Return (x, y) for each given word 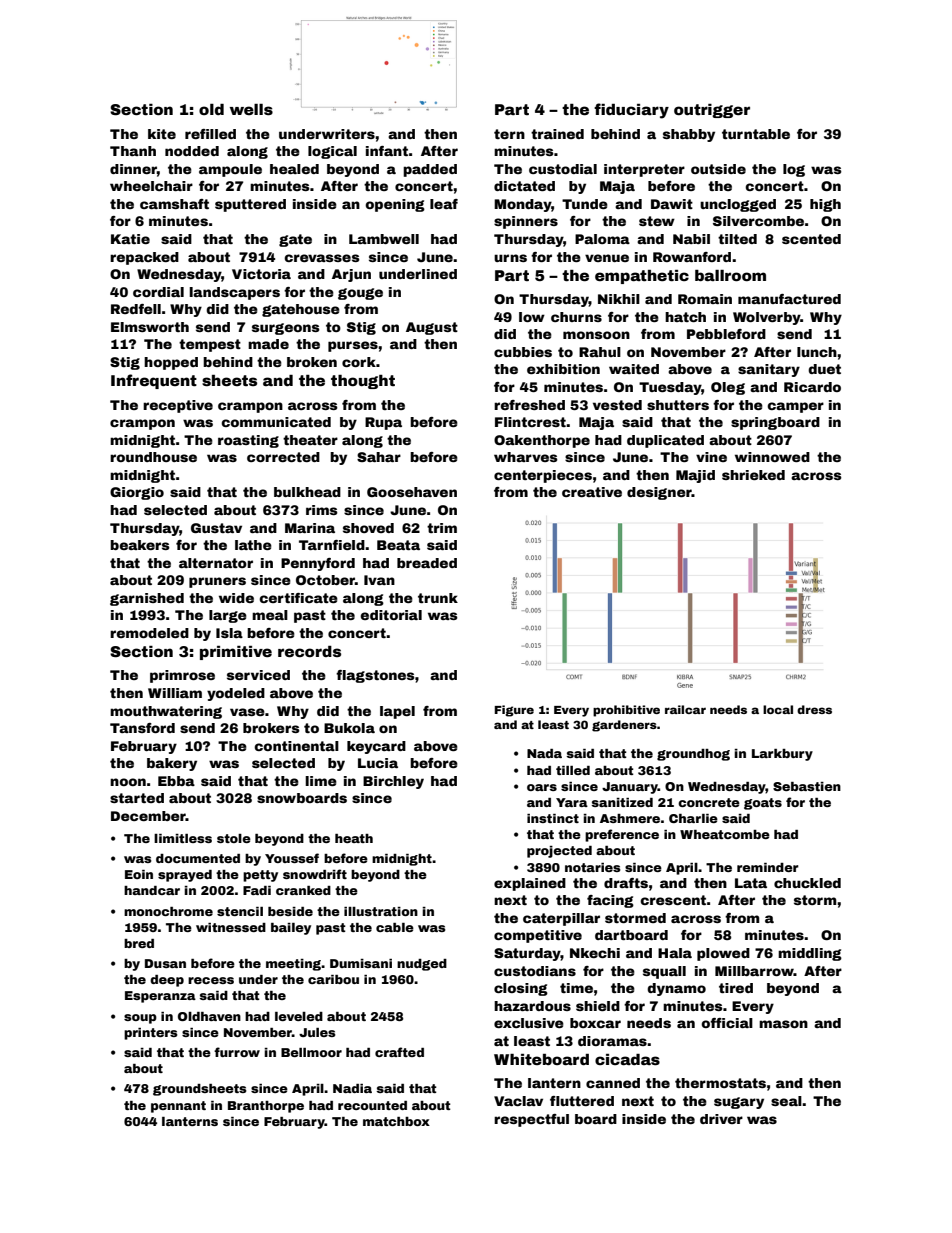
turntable (756, 134)
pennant (178, 1107)
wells (251, 109)
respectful (531, 1120)
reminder (768, 867)
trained (557, 134)
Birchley (393, 782)
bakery (172, 764)
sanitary (769, 370)
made (268, 344)
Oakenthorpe (542, 441)
